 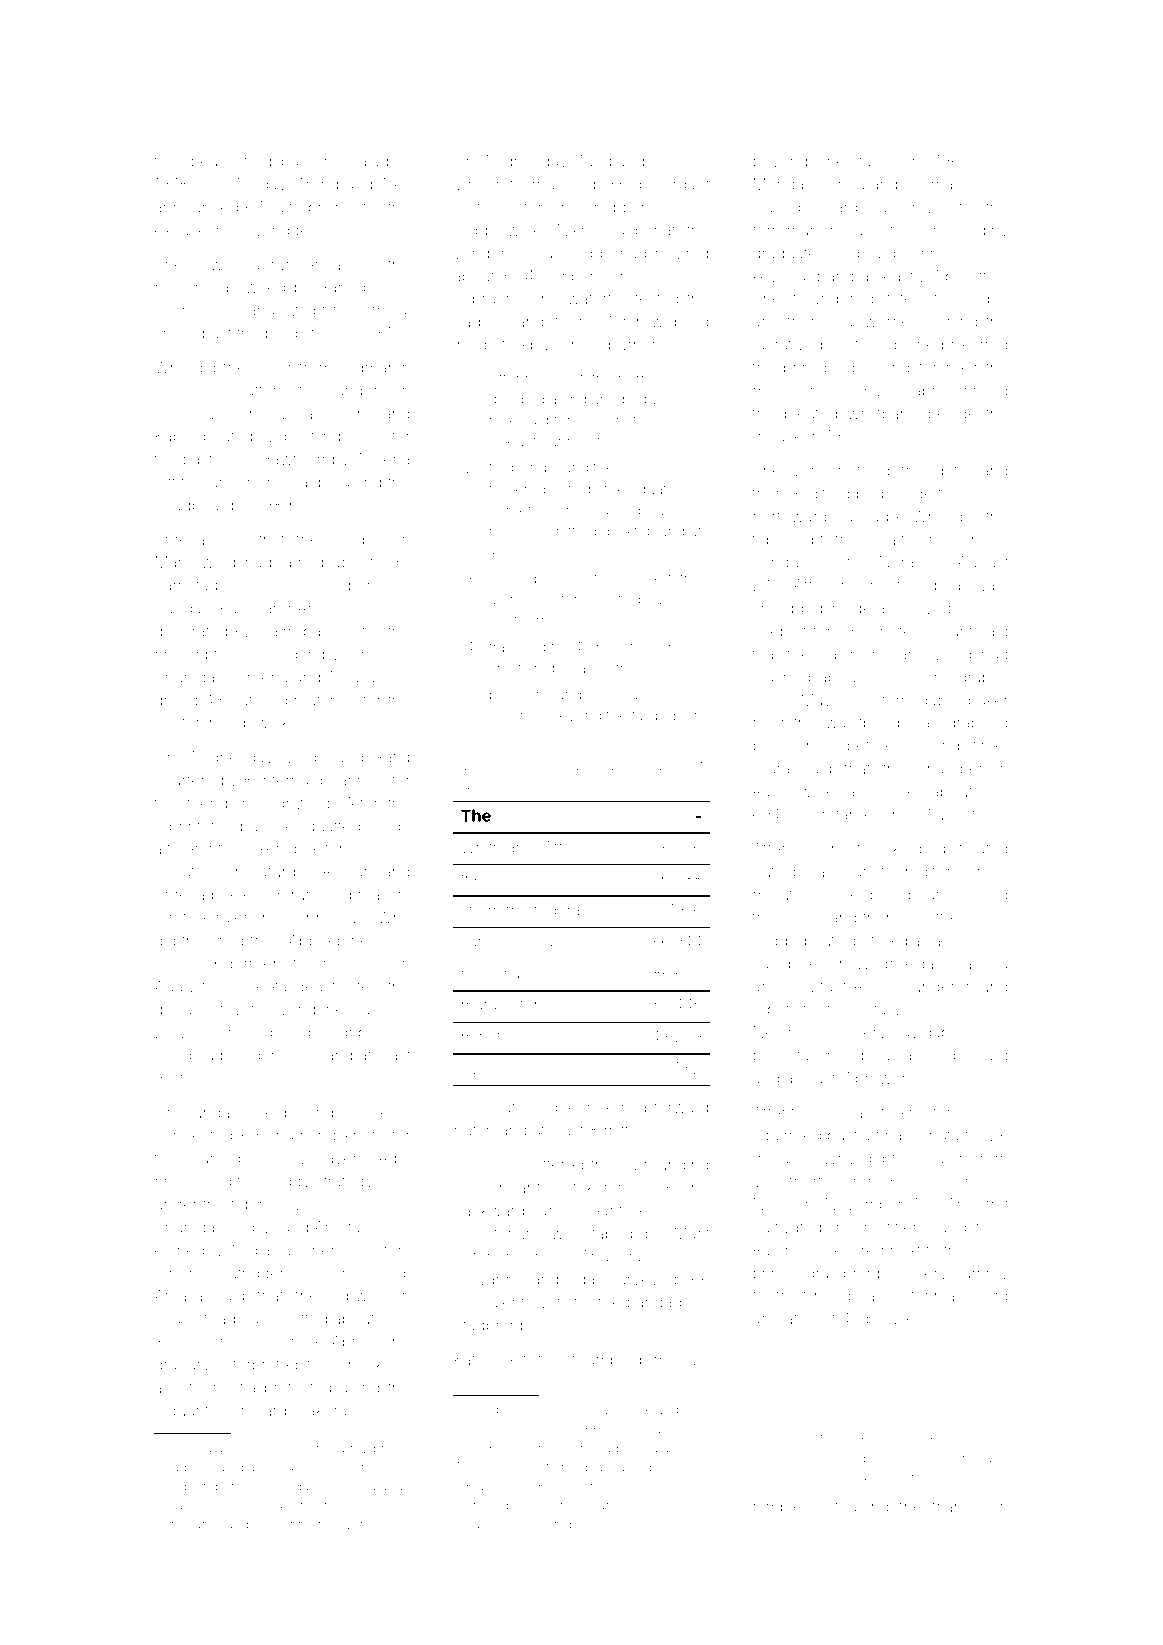 I want to click on Girma, so click(x=844, y=184).
